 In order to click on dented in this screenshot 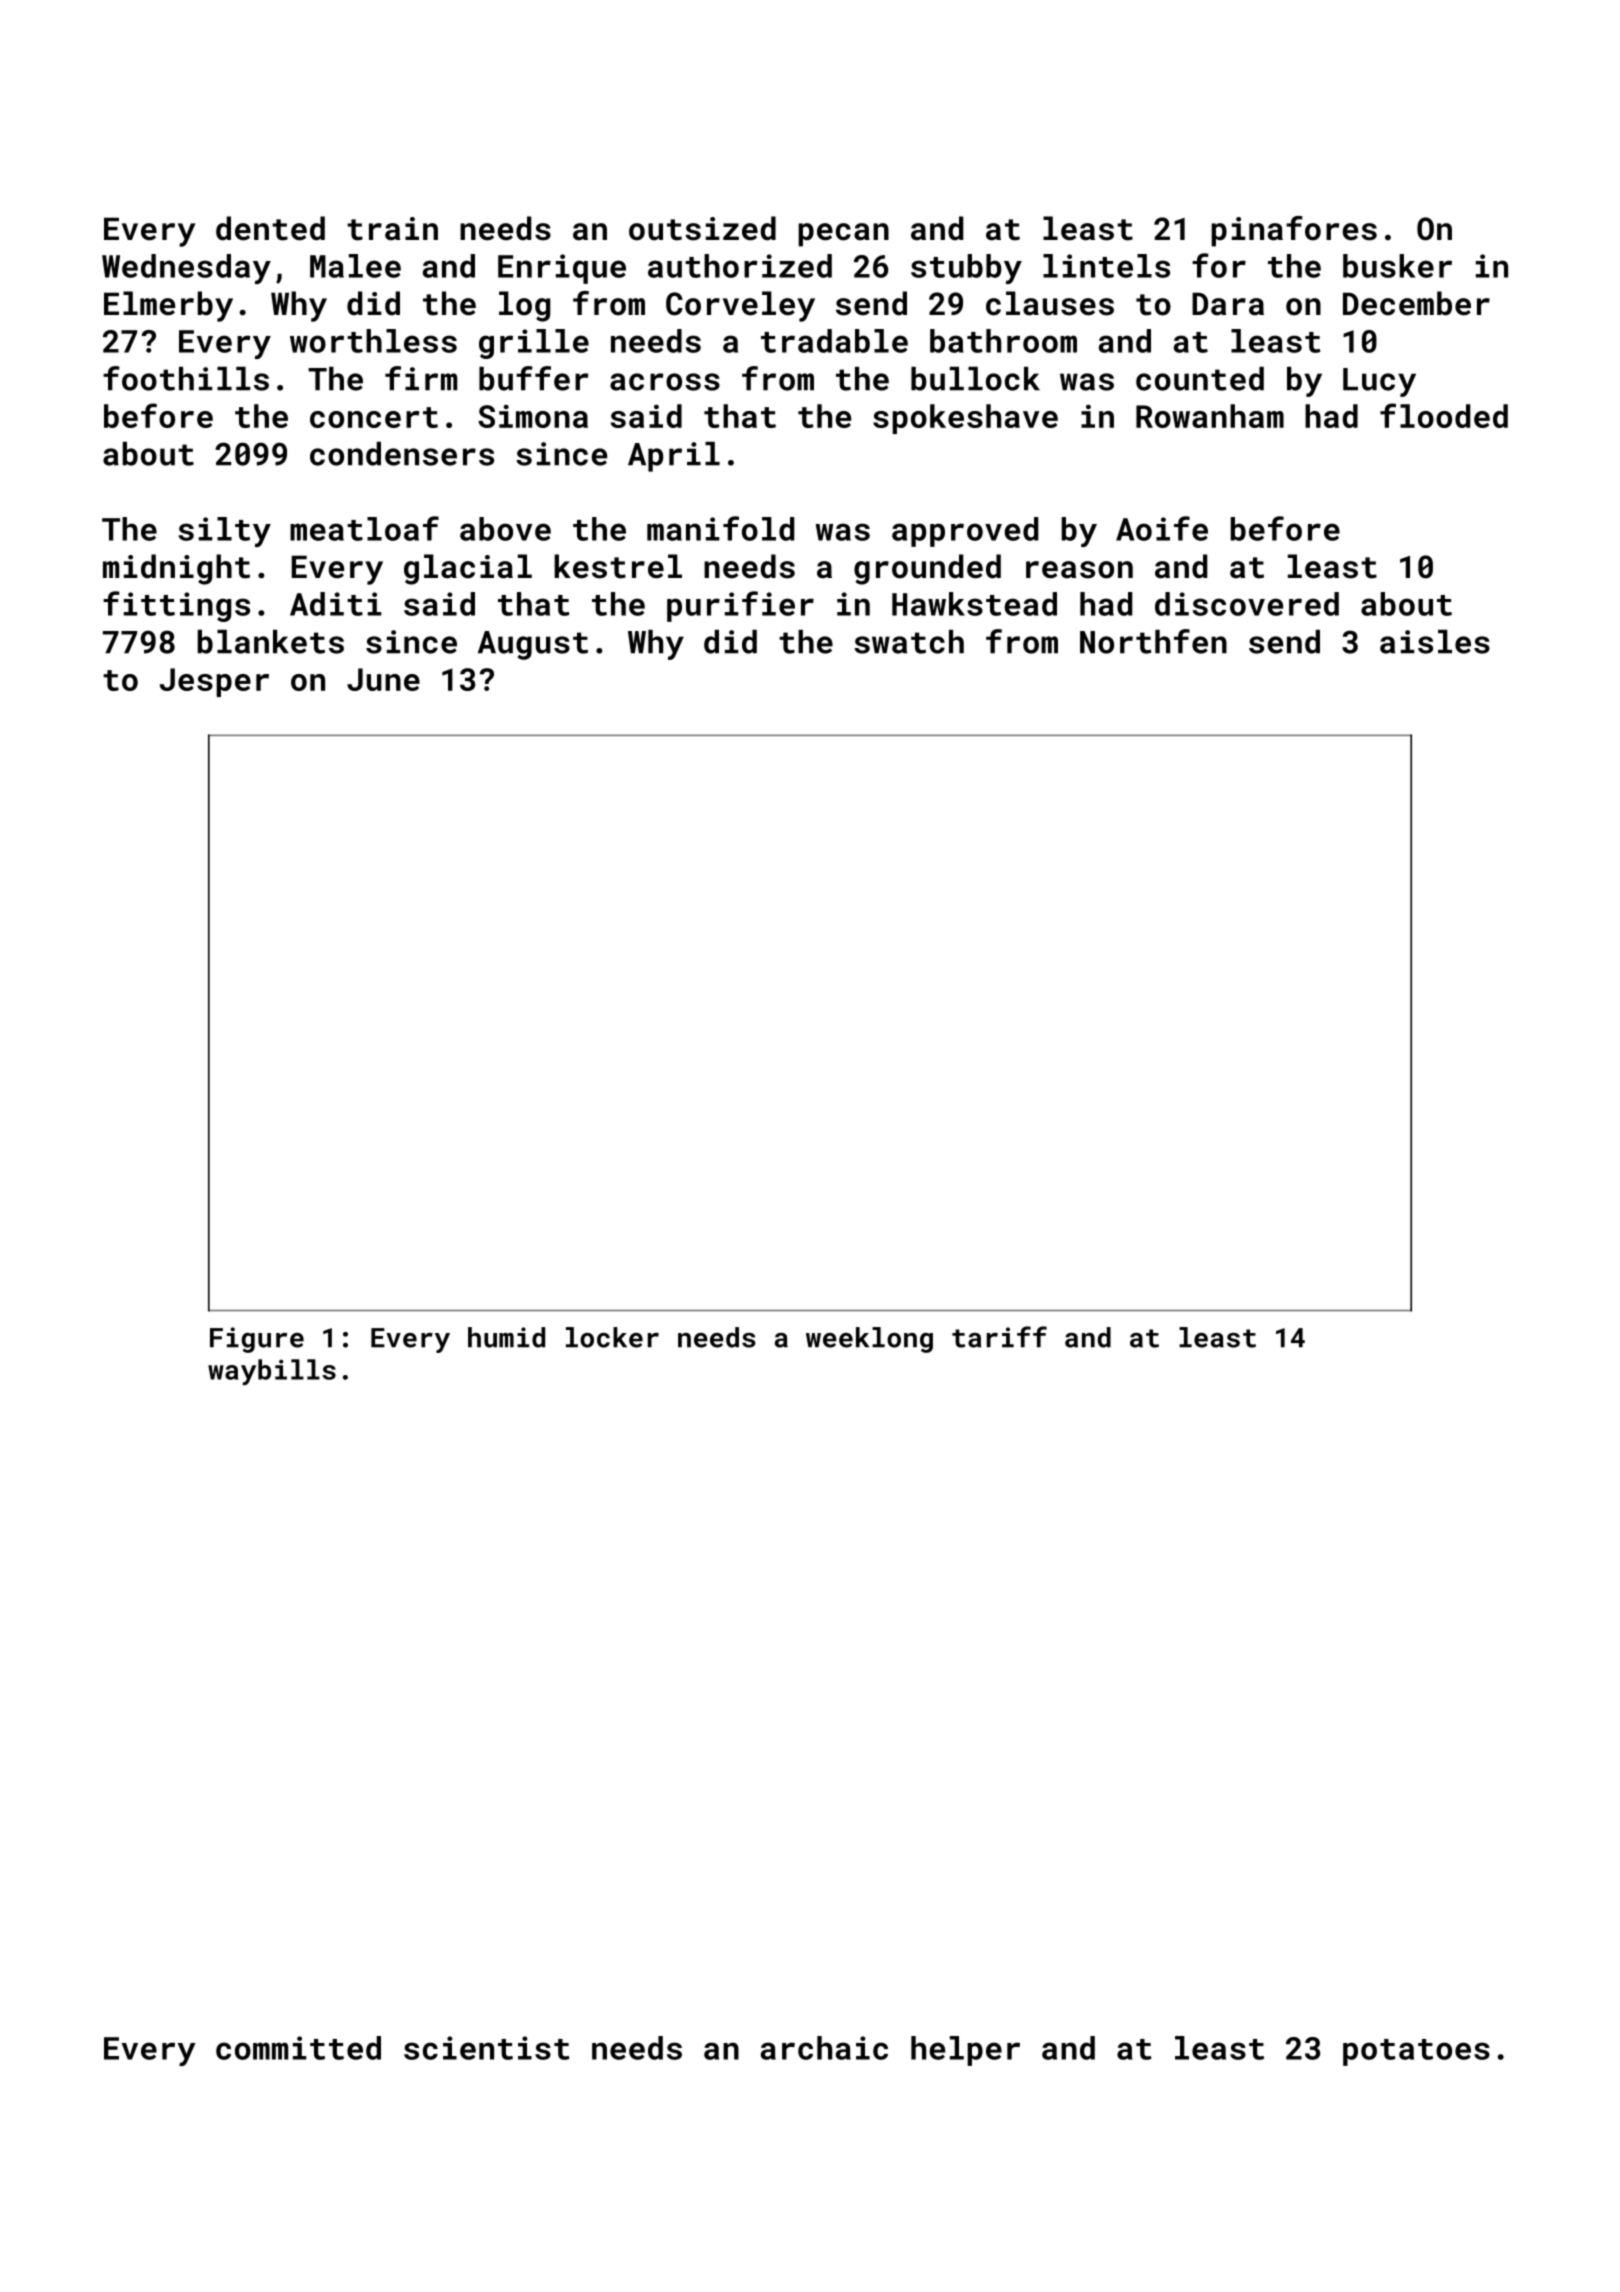, I will do `click(270, 228)`.
